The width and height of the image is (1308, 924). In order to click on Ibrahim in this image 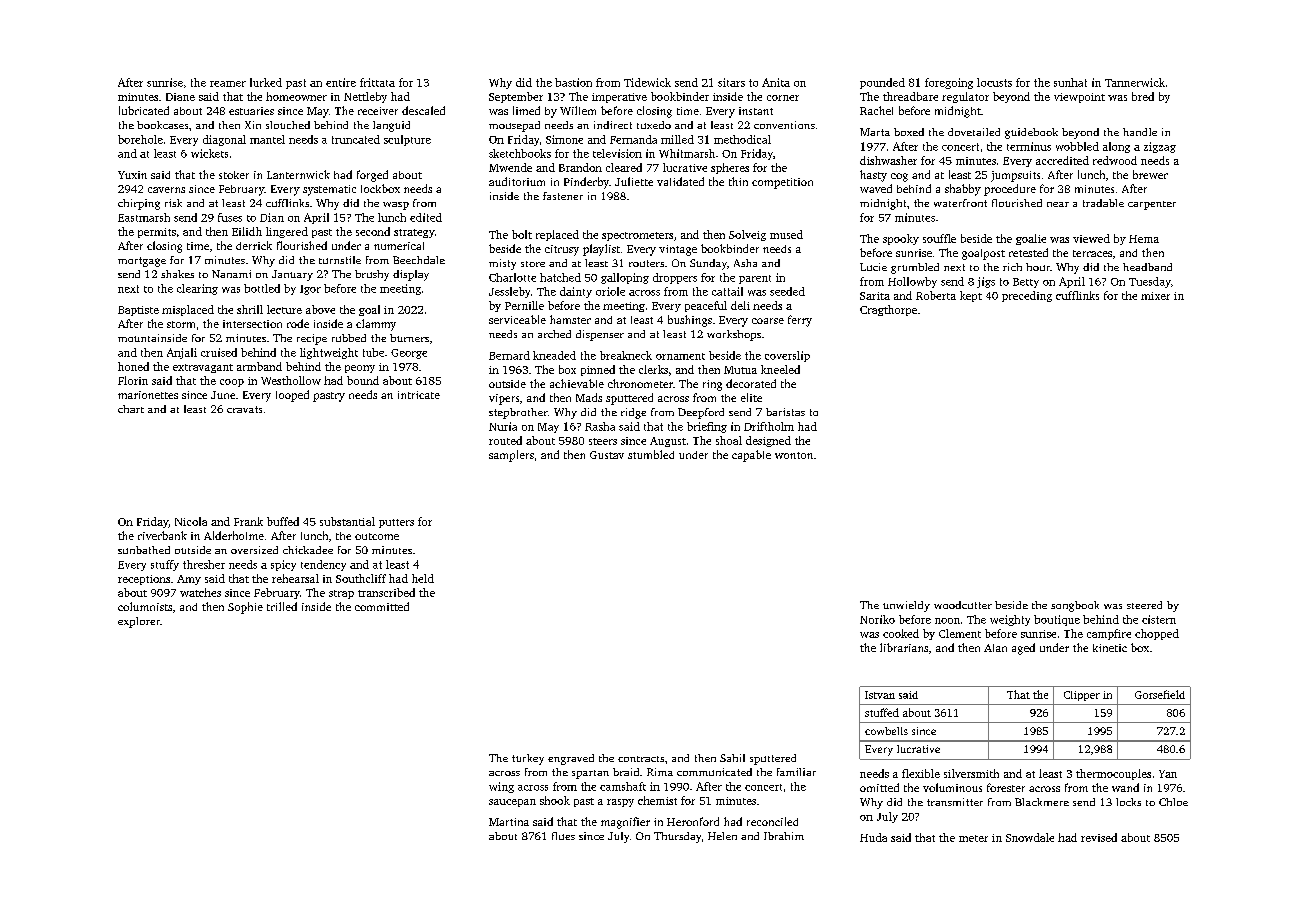, I will do `click(784, 836)`.
